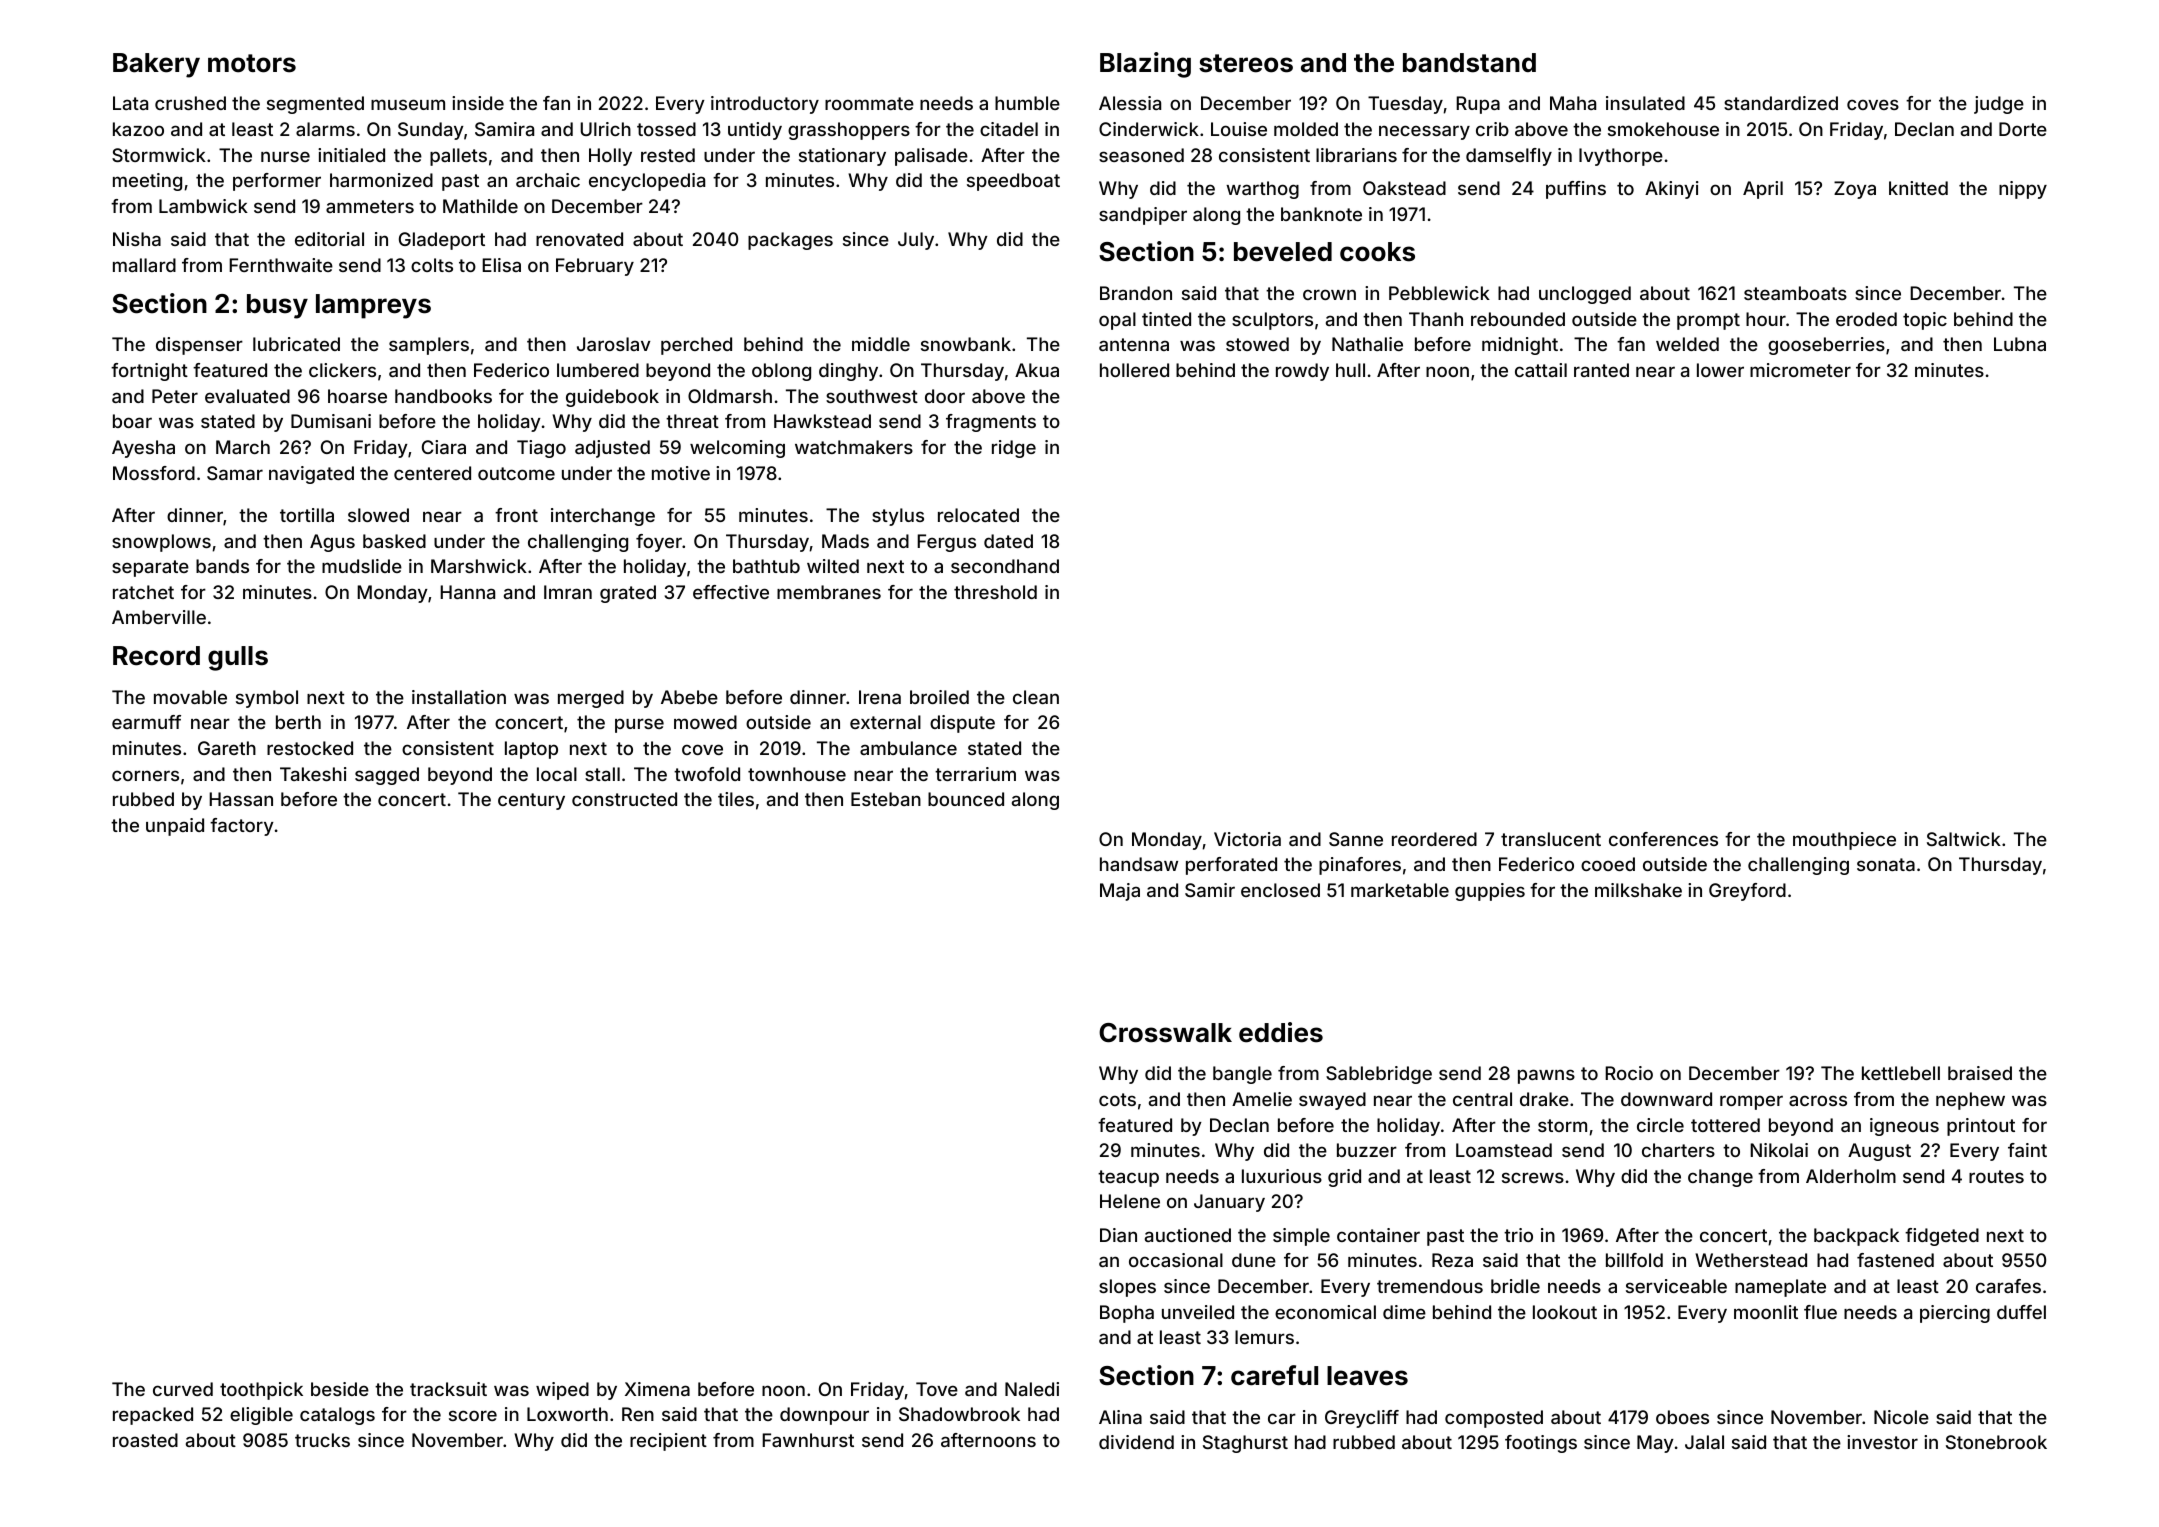 This page has width=2159, height=1527. I want to click on tracksuit, so click(448, 1389).
